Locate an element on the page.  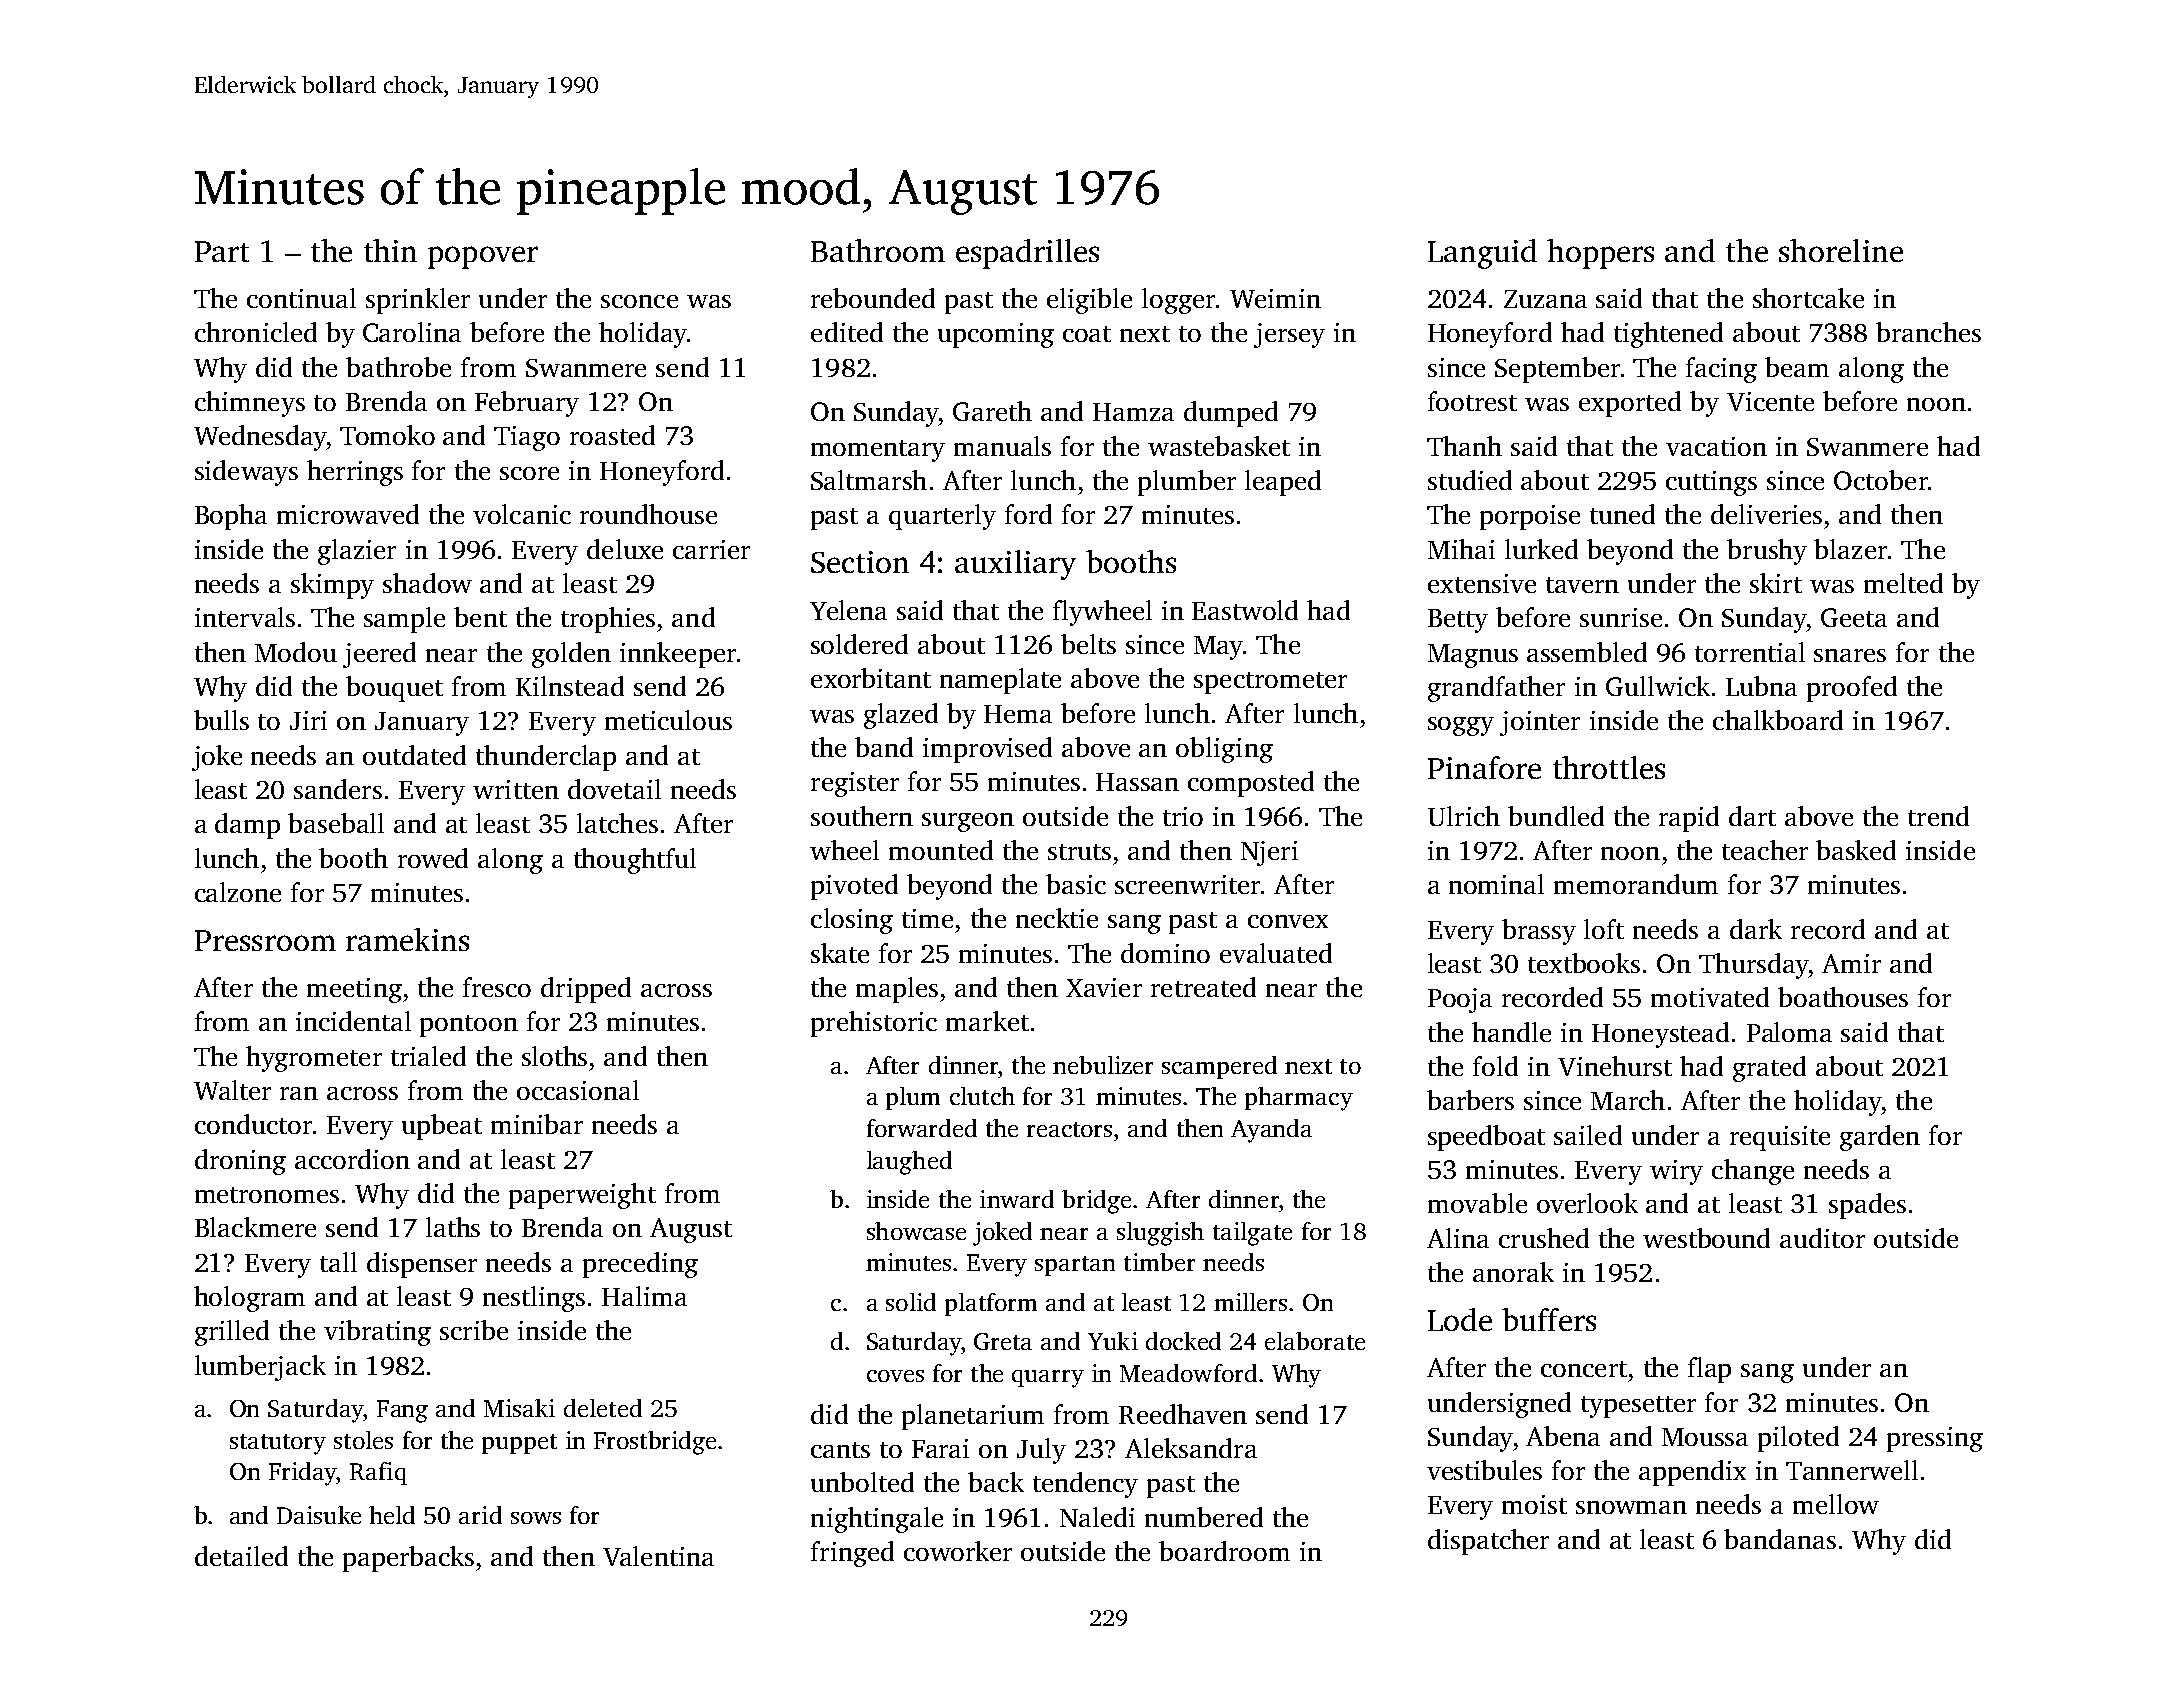
jersey is located at coordinates (1289, 335).
